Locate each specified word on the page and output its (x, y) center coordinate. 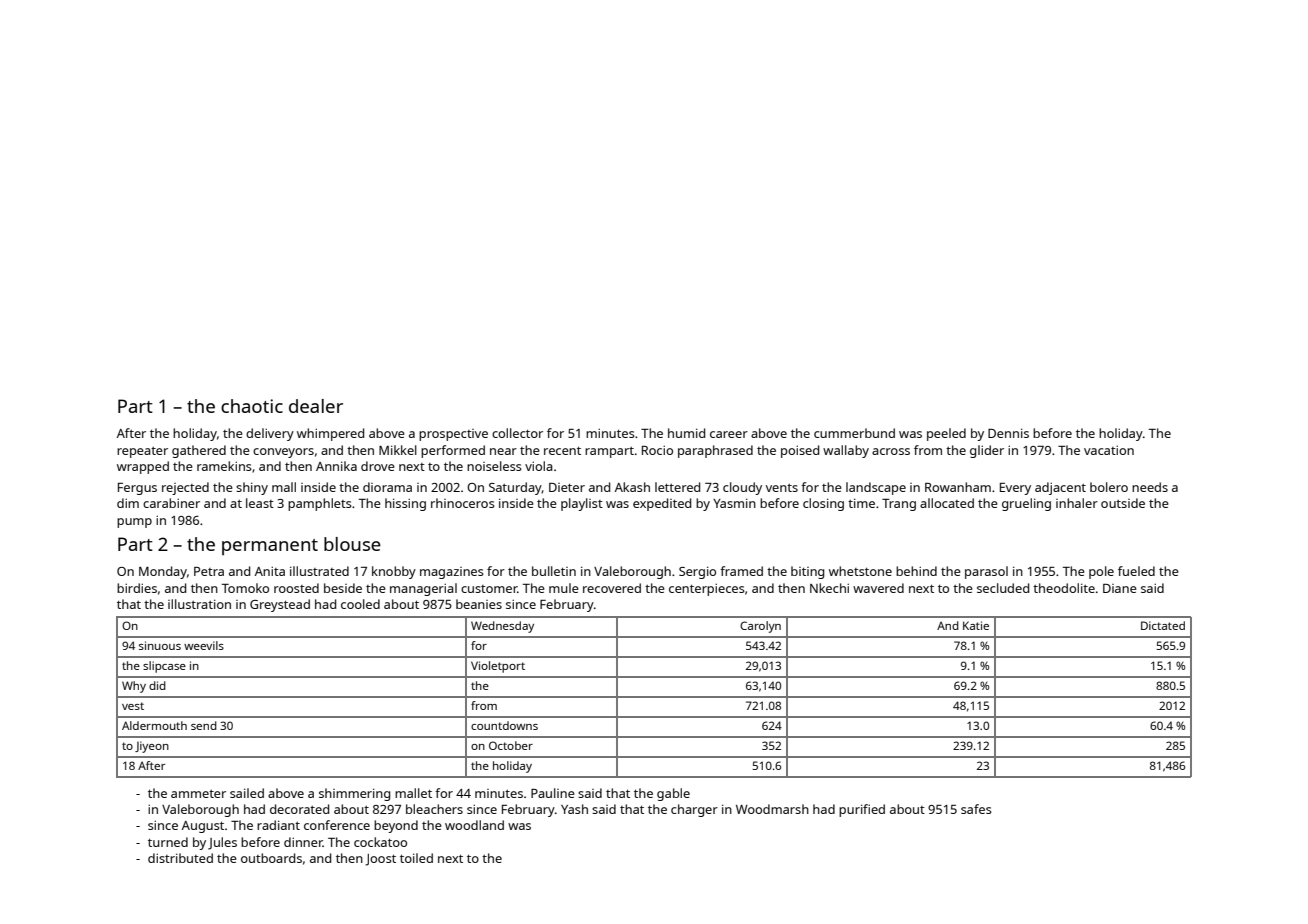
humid (686, 433)
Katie (976, 625)
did (157, 685)
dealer (316, 406)
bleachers (434, 809)
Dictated (1163, 625)
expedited (662, 504)
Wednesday (502, 627)
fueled (1136, 571)
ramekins (224, 466)
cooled (360, 604)
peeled (946, 434)
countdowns (504, 725)
